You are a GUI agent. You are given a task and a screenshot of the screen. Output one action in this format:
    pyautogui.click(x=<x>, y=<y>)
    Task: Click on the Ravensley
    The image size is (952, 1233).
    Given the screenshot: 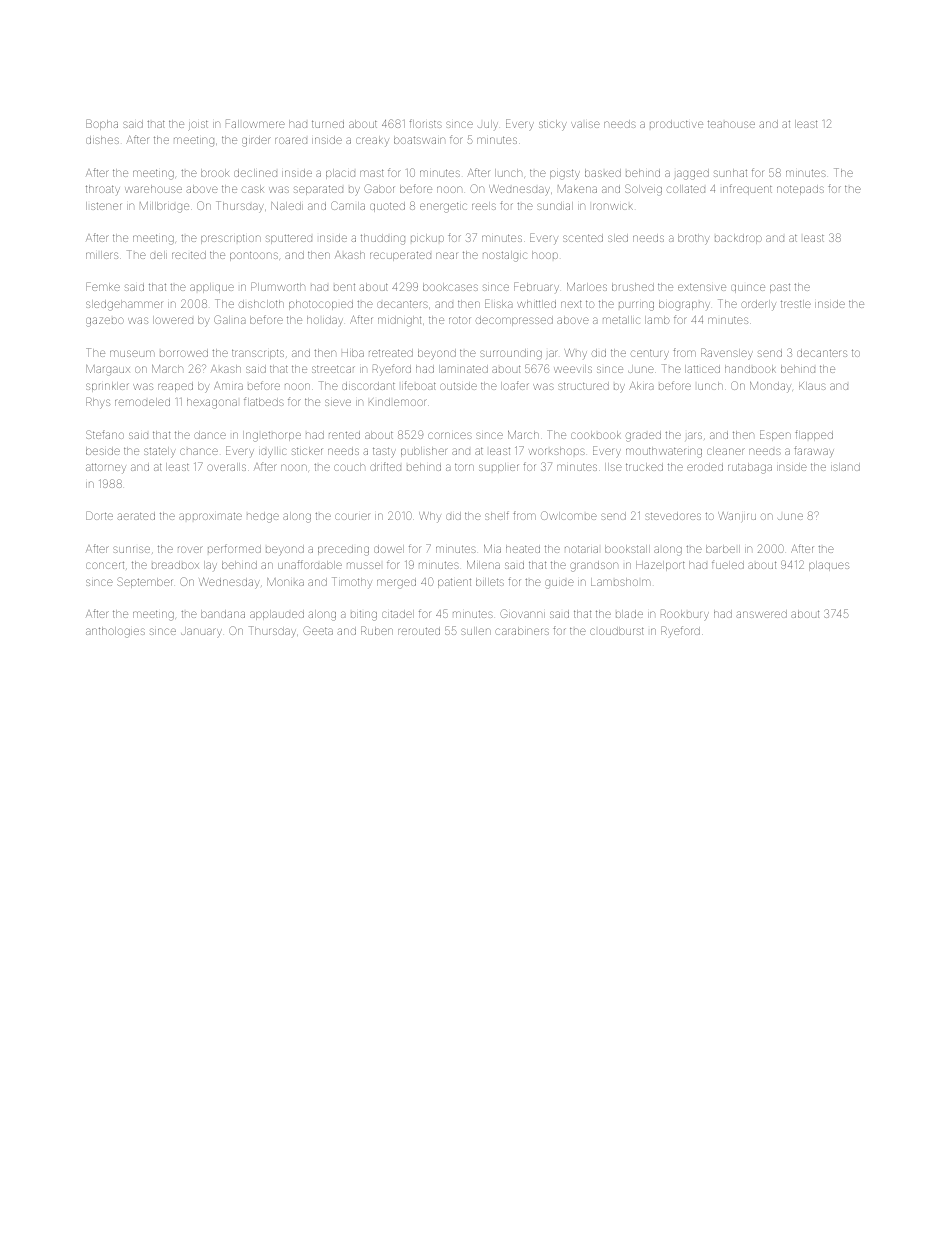 What is the action you would take?
    pyautogui.click(x=727, y=354)
